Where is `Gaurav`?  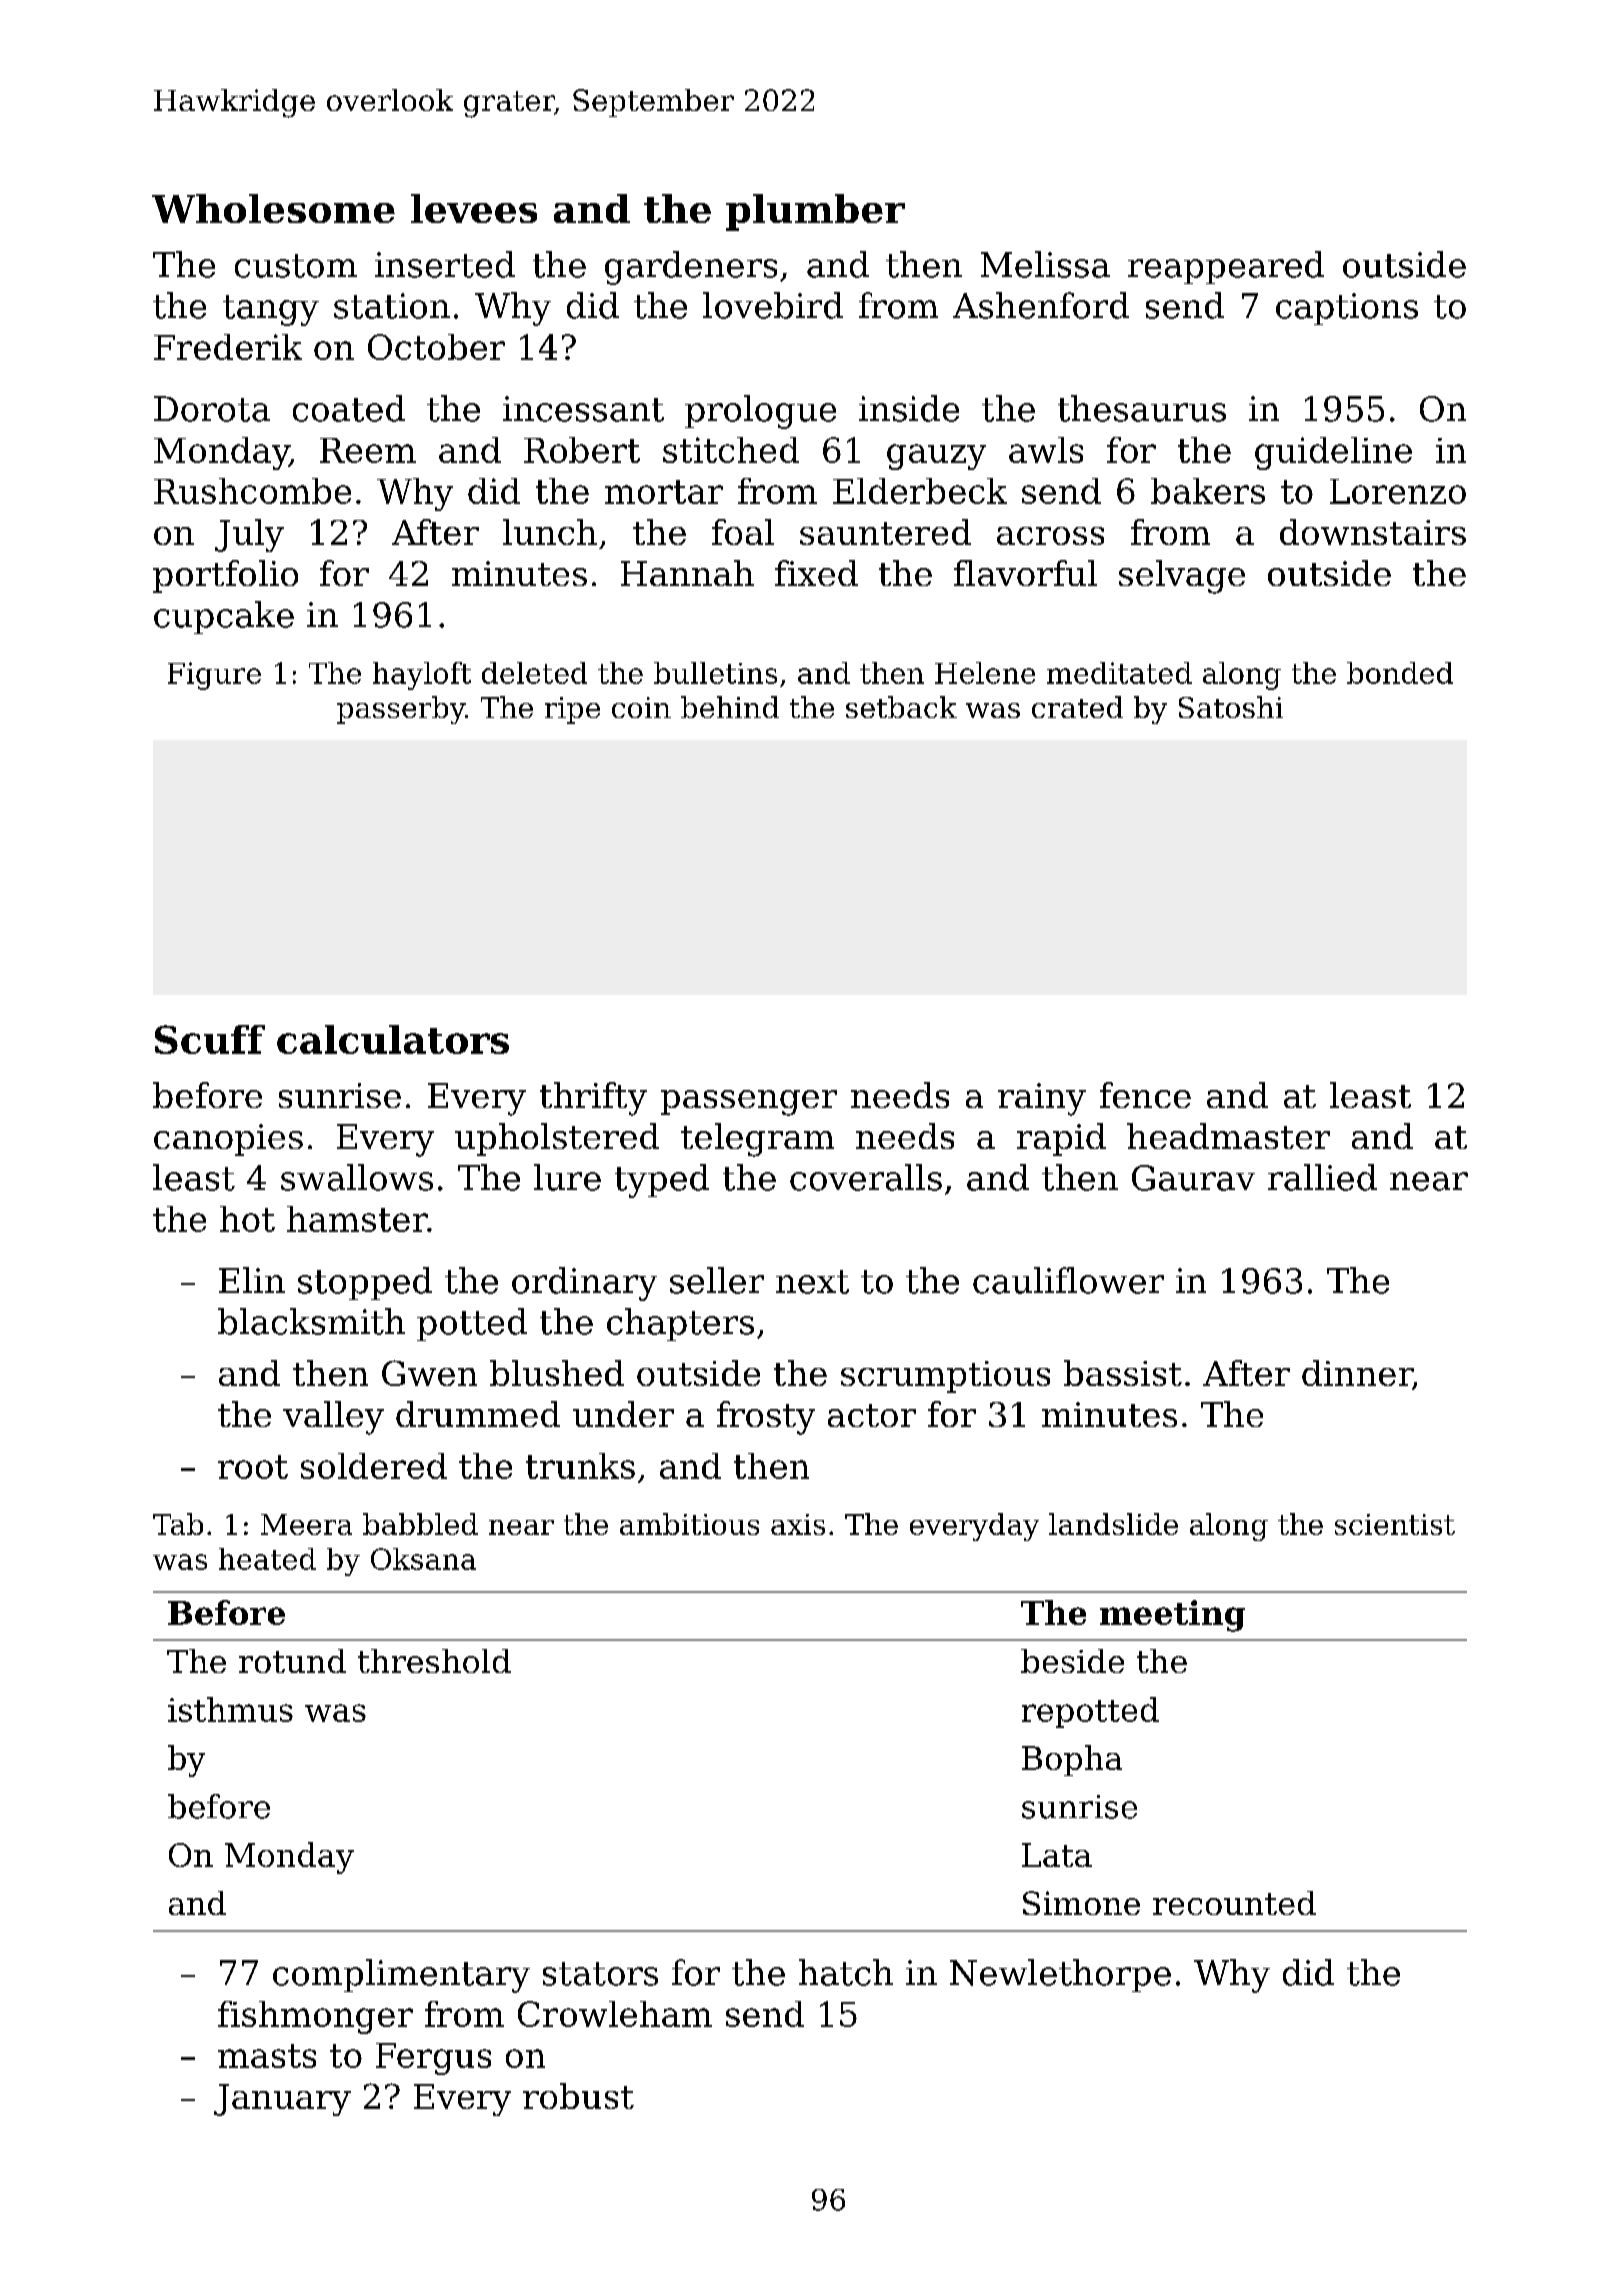 Gaurav is located at coordinates (1193, 1178).
